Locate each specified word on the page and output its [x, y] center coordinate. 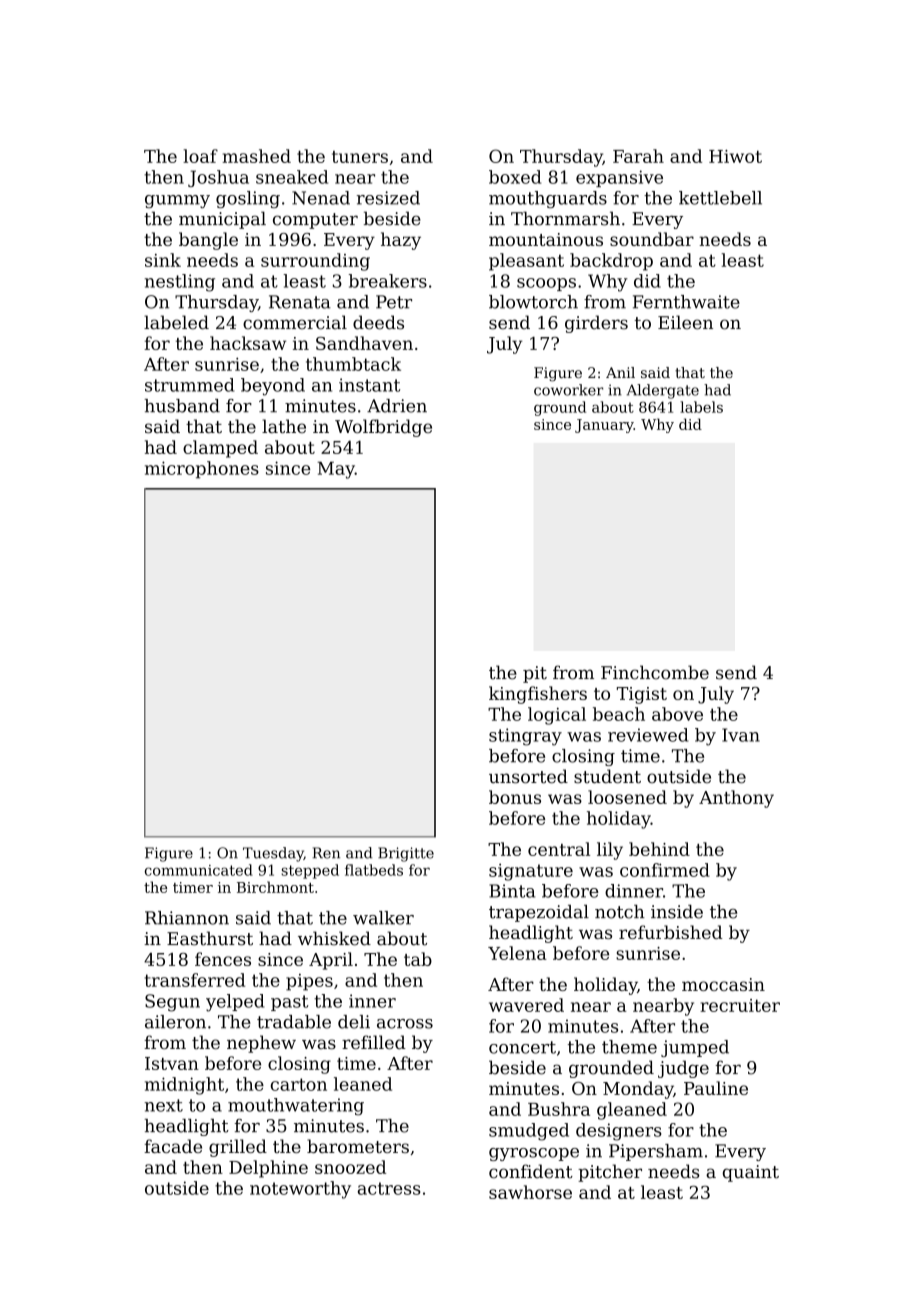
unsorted [528, 776]
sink [163, 260]
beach [619, 714]
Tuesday [273, 854]
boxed [515, 177]
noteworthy [300, 1190]
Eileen [685, 322]
